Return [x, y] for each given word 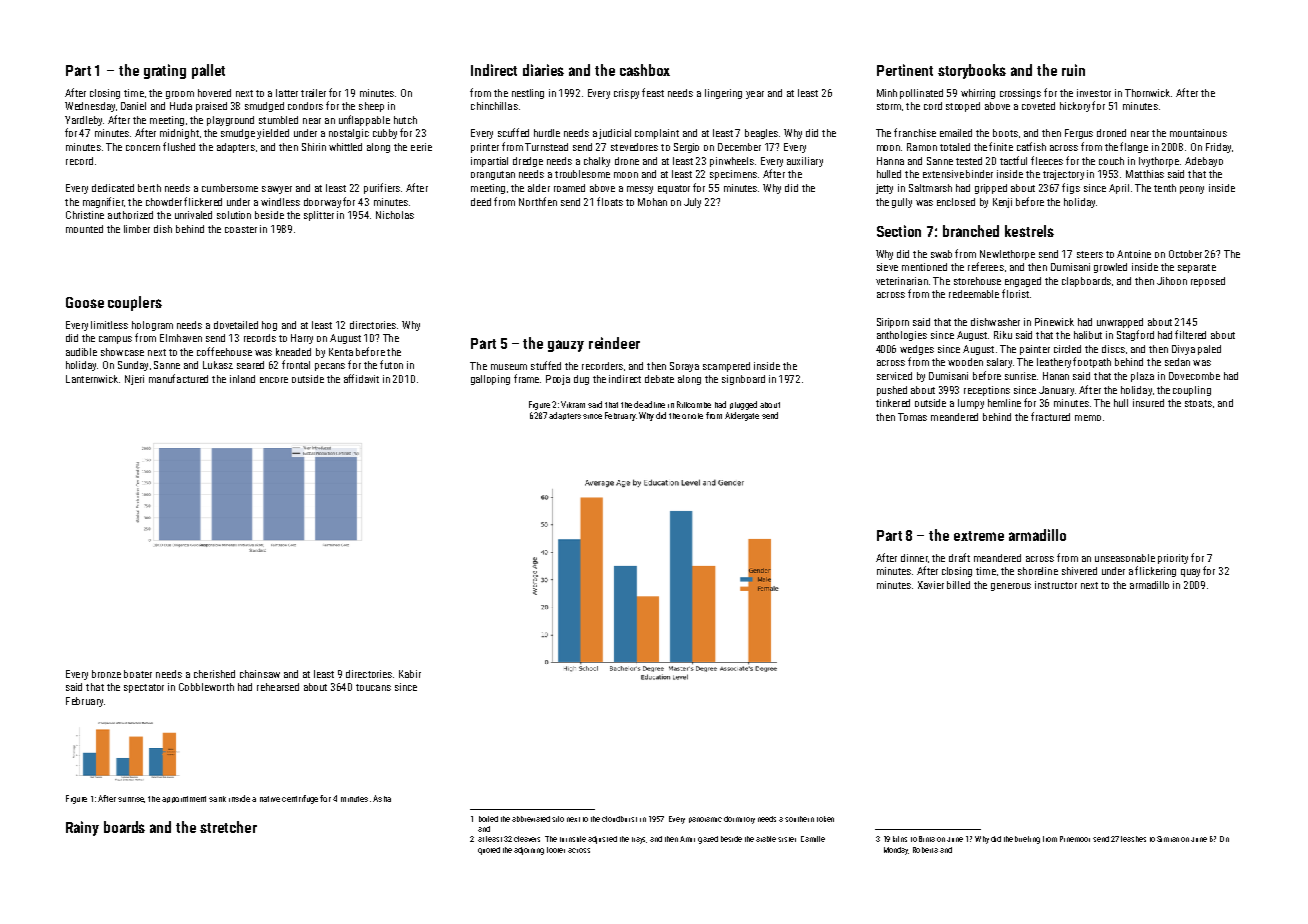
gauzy [566, 346]
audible [81, 352]
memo [1088, 418]
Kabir [410, 674]
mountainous [1198, 133]
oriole [692, 416]
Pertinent [905, 70]
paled [1209, 350]
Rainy [82, 828]
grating [165, 71]
